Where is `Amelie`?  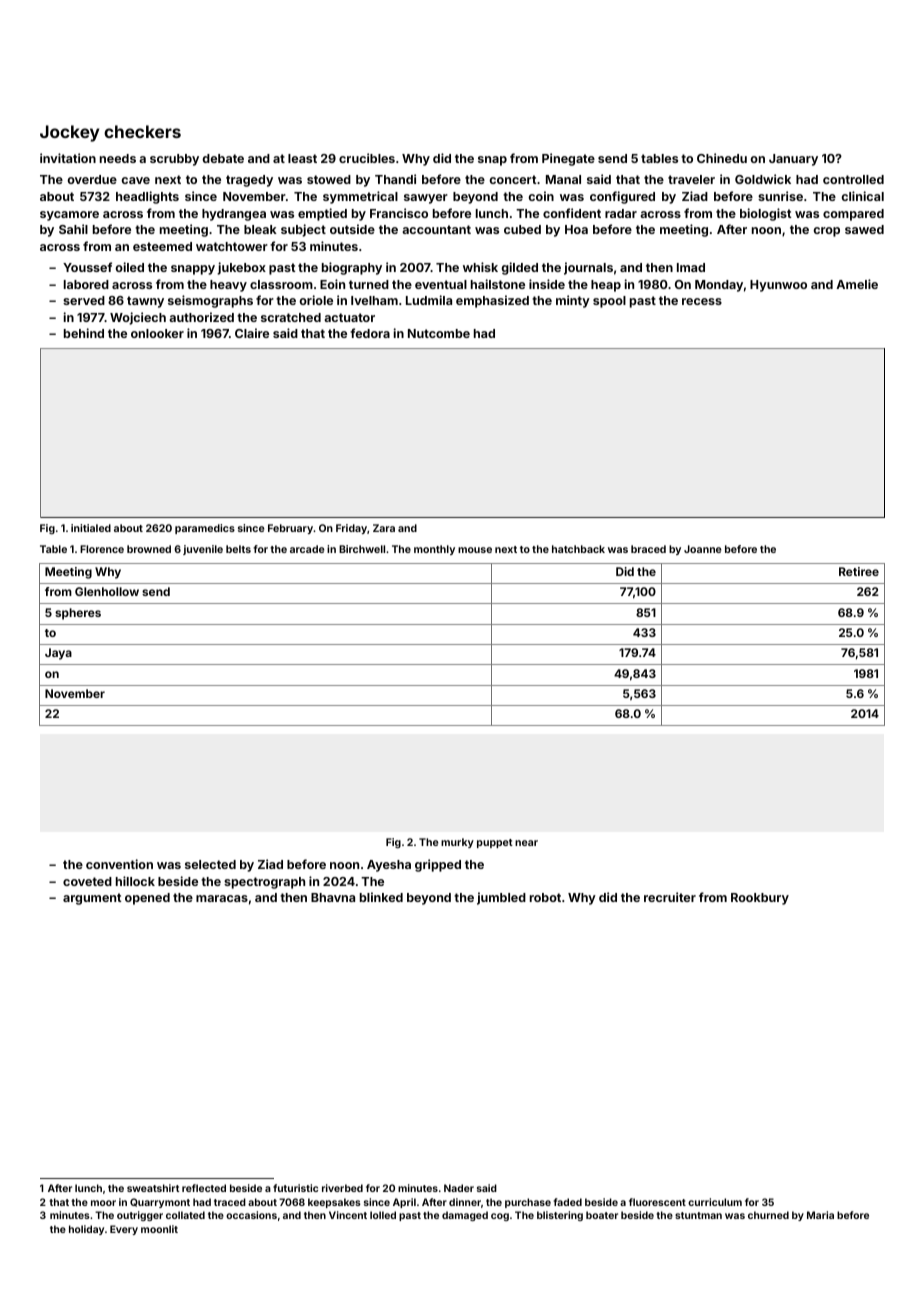
Amelie is located at coordinates (857, 284).
